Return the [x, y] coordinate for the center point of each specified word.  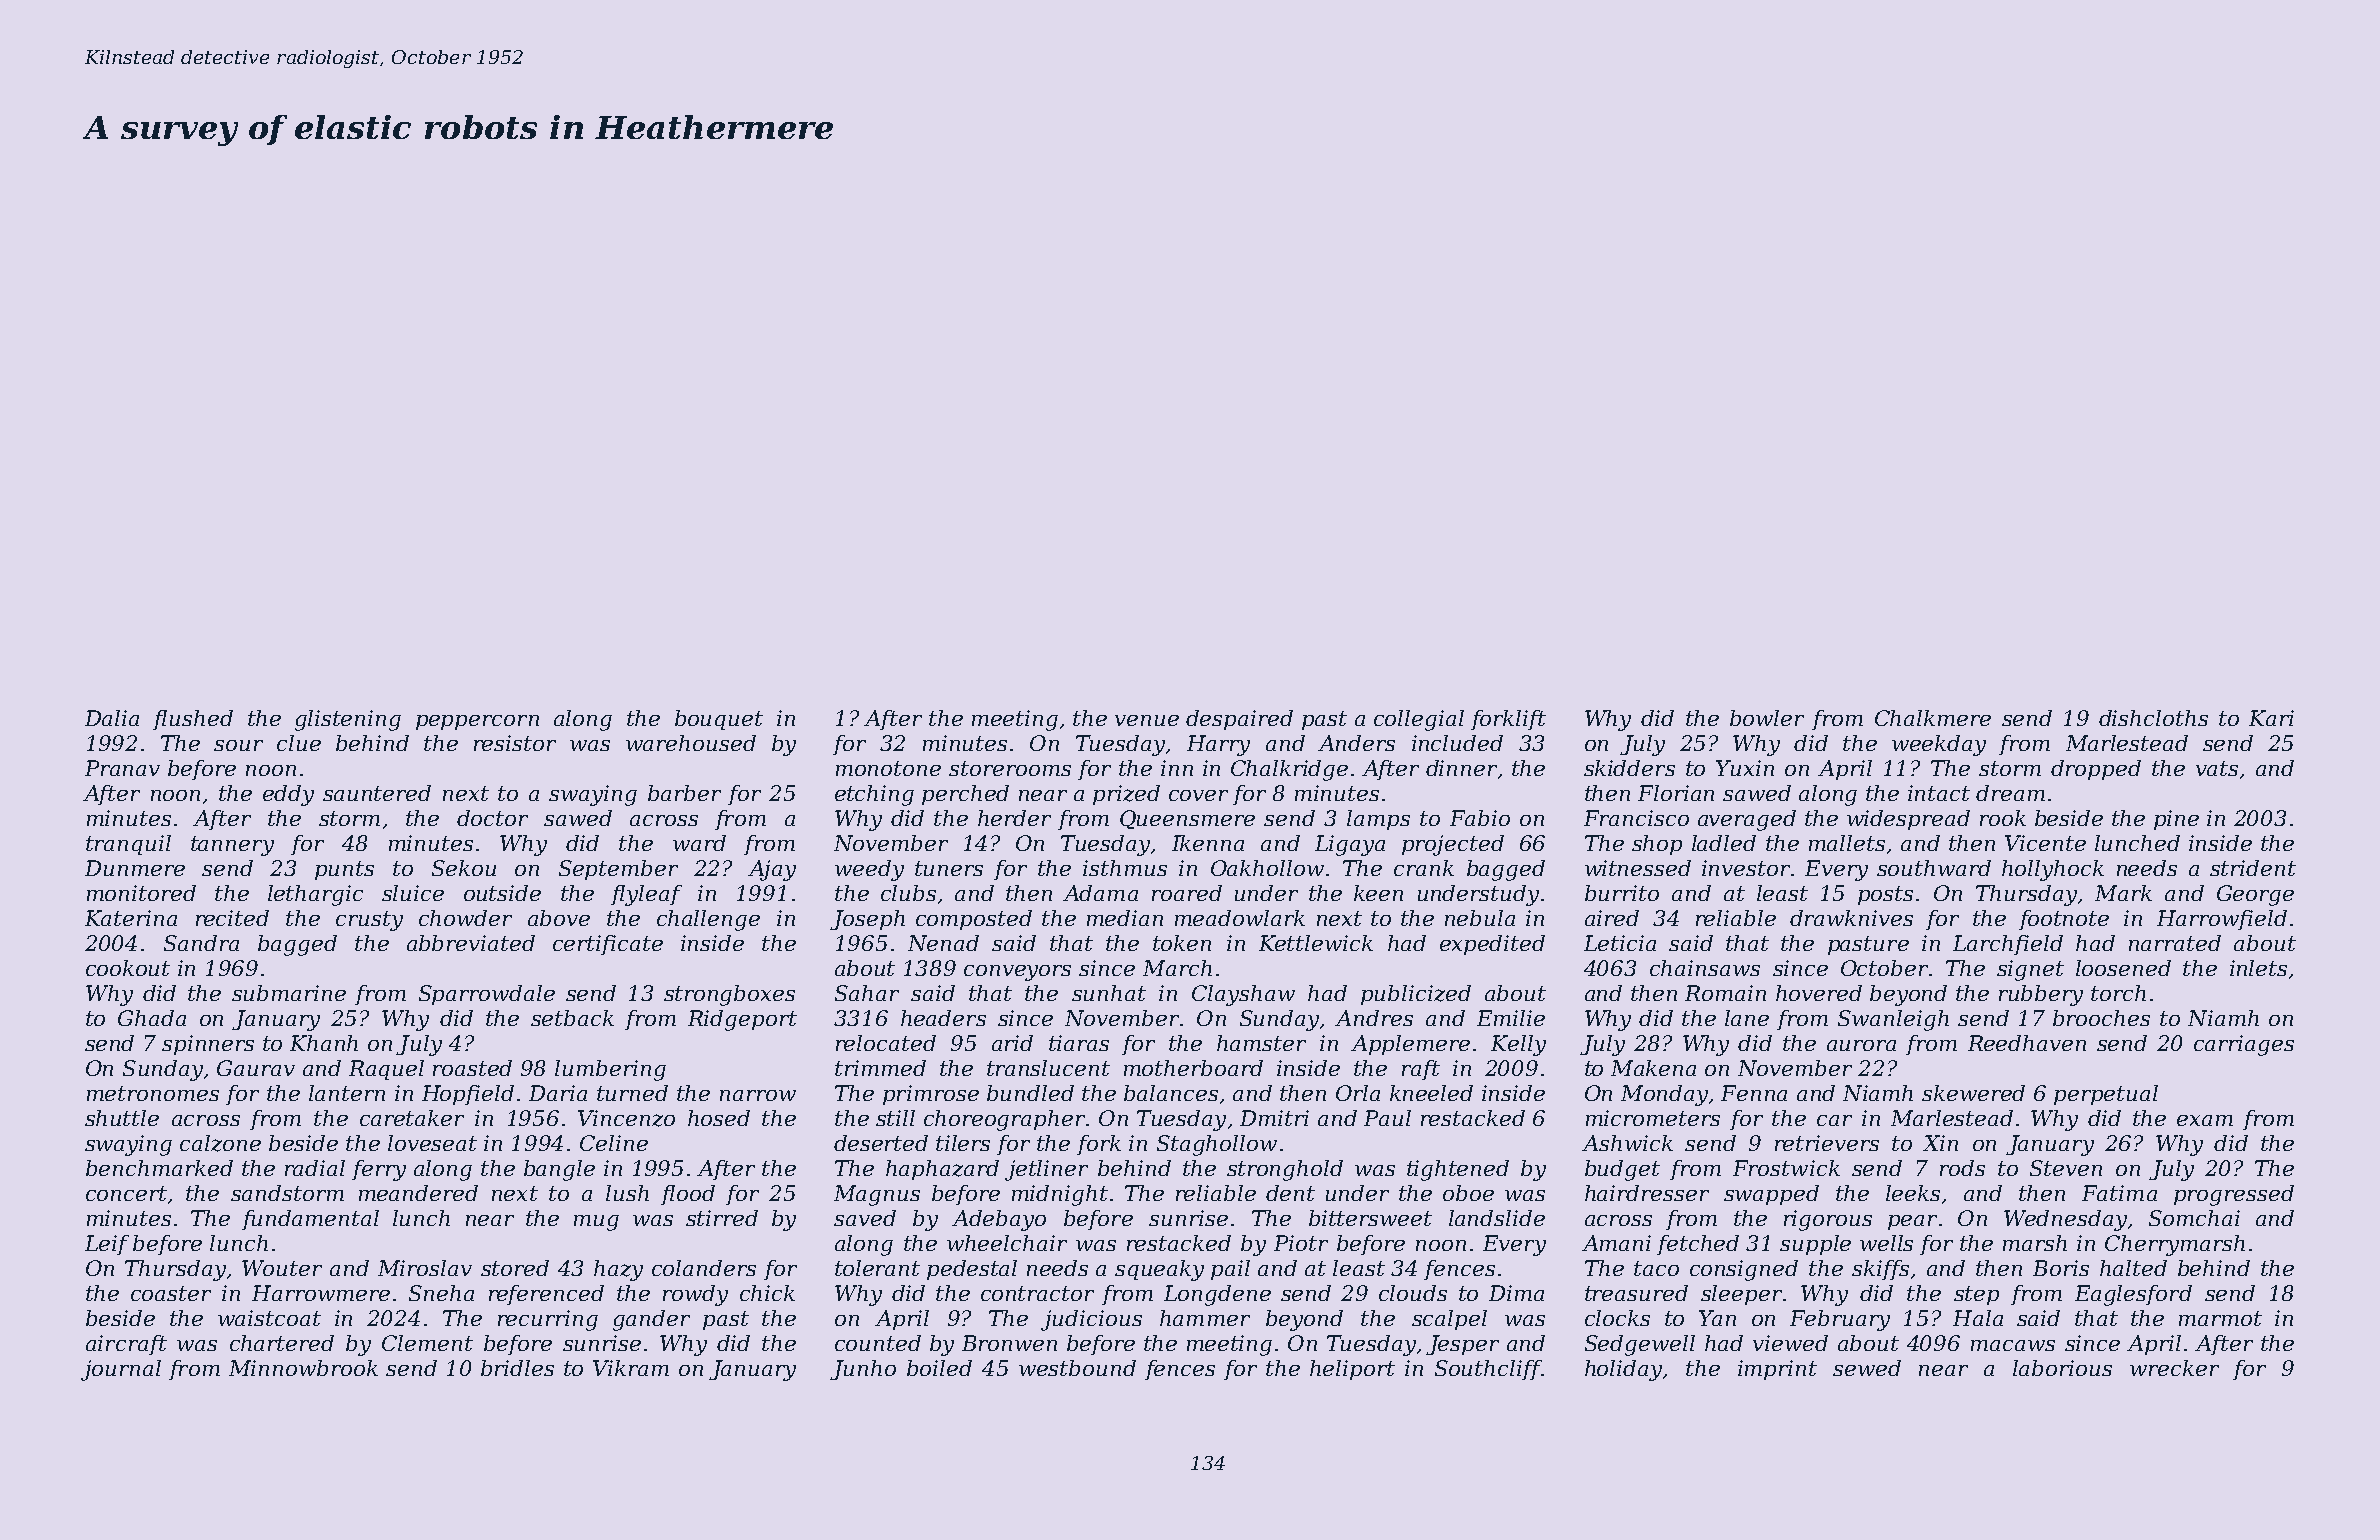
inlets [2258, 968]
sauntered [377, 793]
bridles [517, 1368]
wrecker [2174, 1368]
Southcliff [1488, 1370]
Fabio [1480, 818]
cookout [128, 968]
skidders [1629, 768]
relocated [886, 1043]
